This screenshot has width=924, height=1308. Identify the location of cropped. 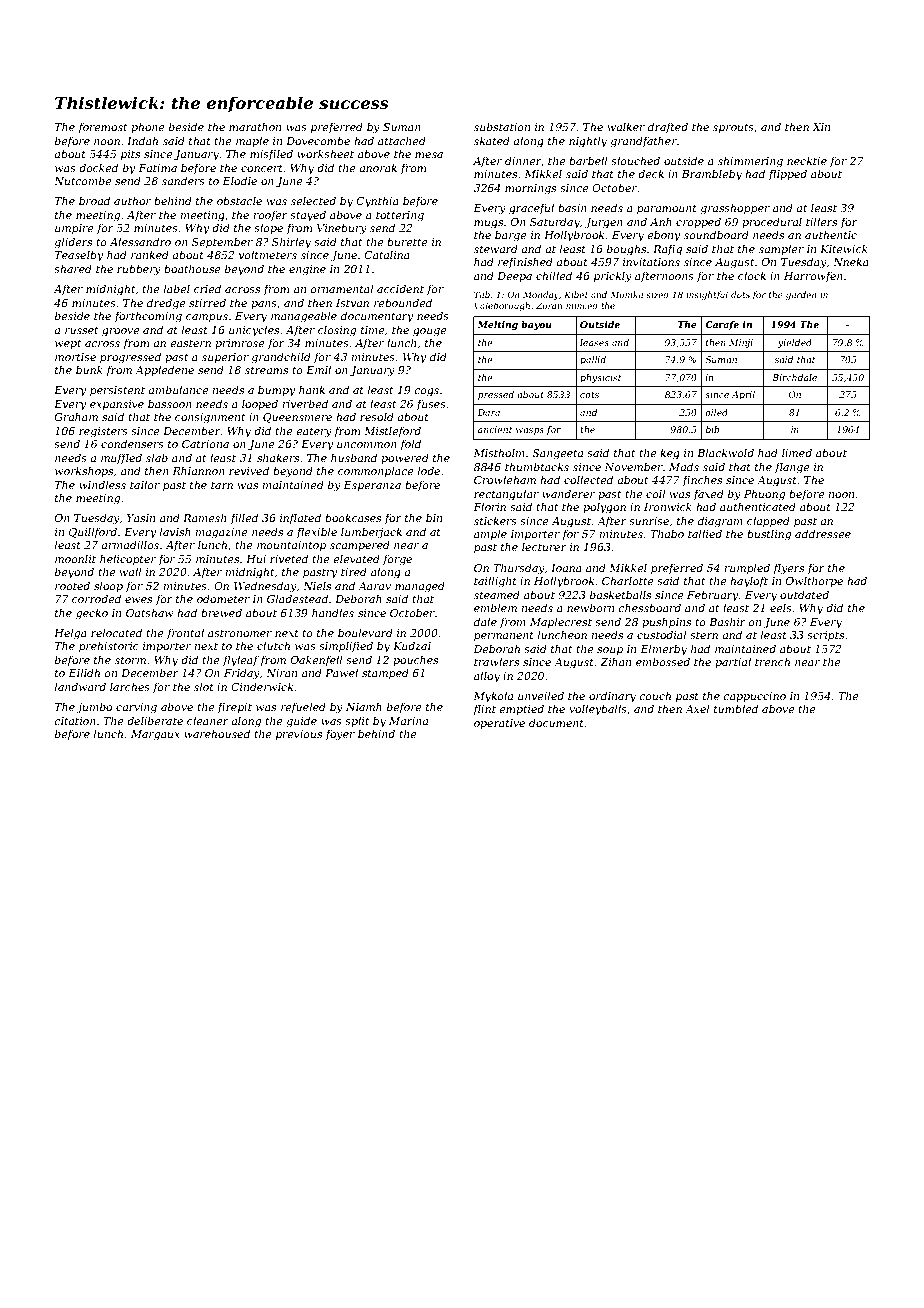
(698, 222).
